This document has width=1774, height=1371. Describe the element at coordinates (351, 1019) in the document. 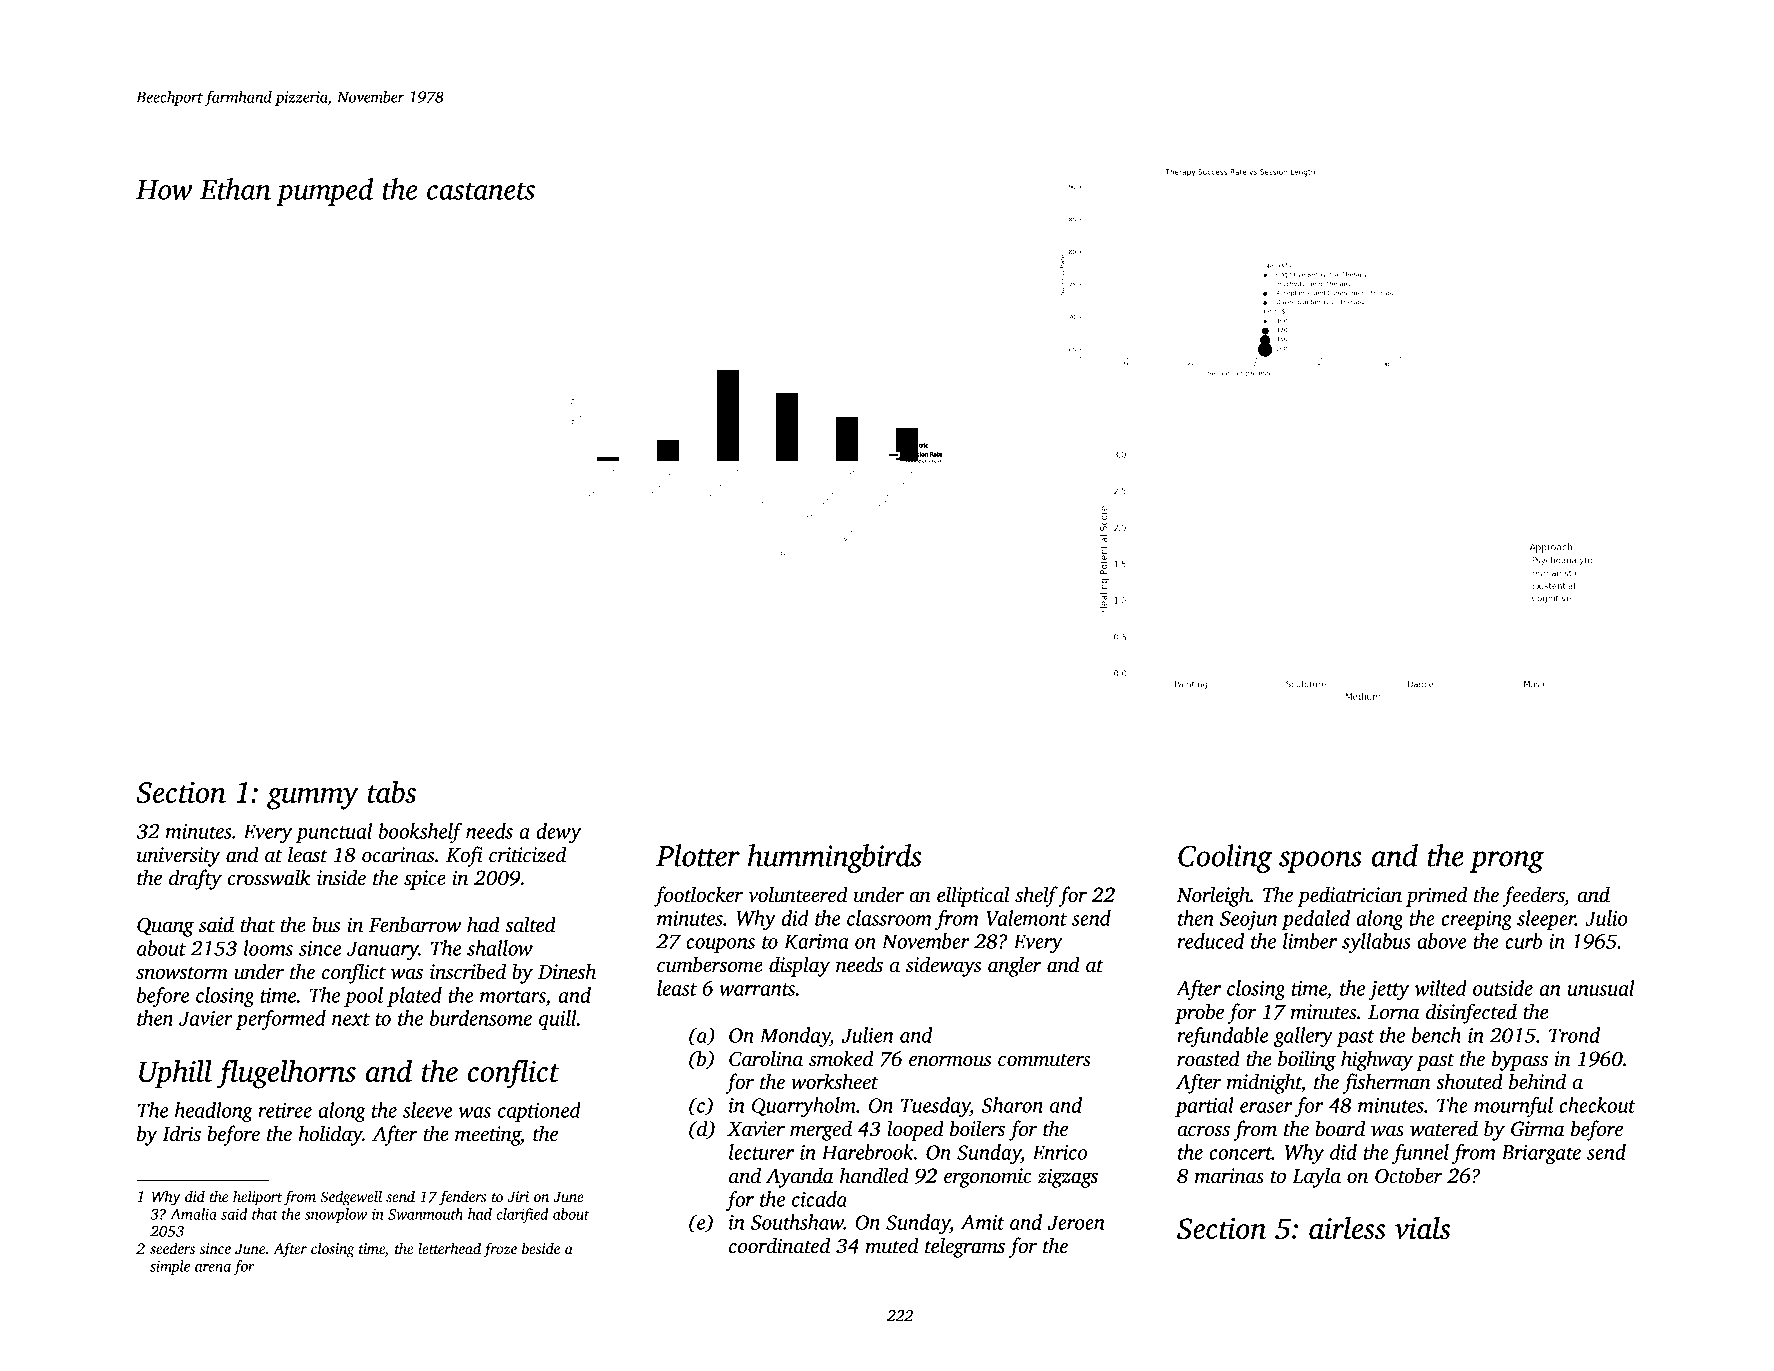

I see `next` at that location.
